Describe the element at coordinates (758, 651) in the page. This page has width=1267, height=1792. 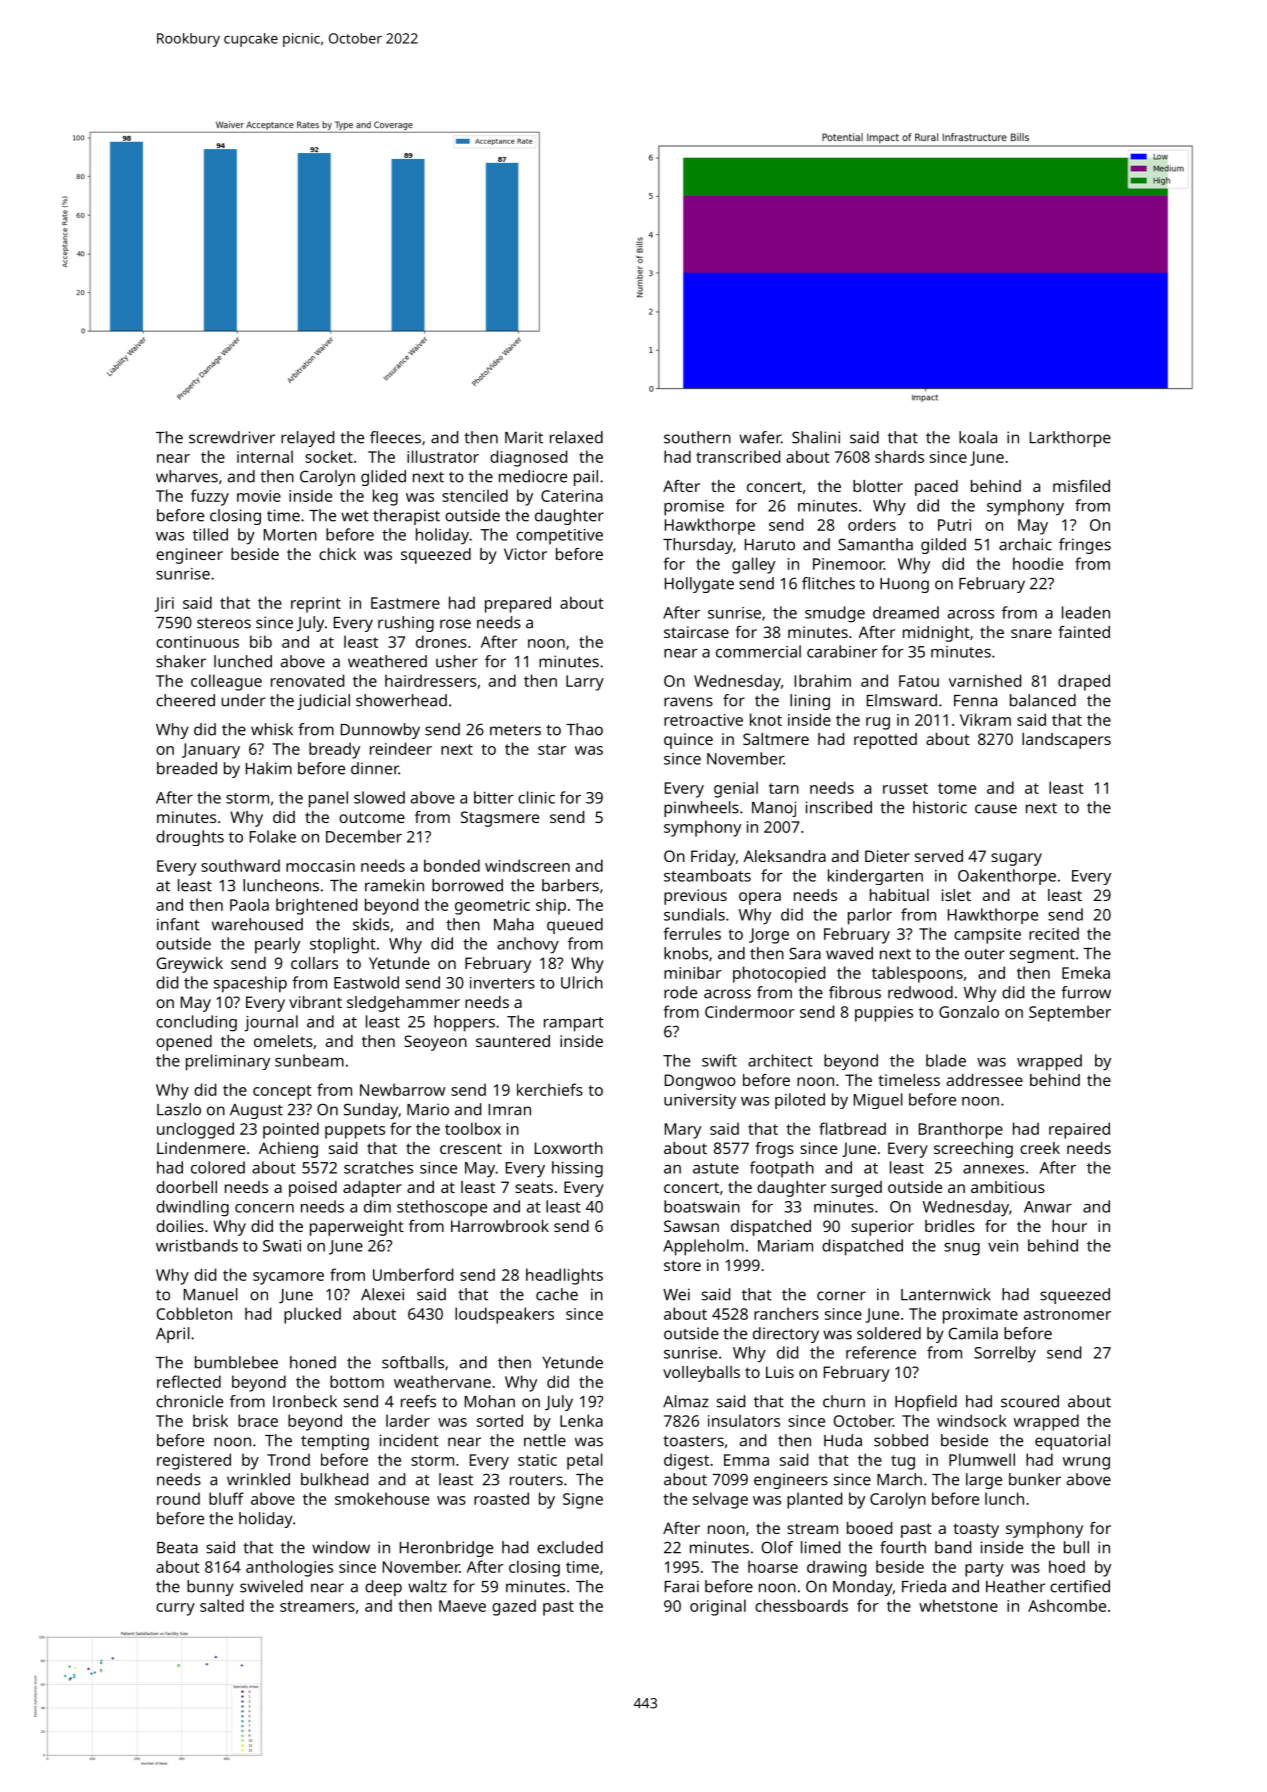
I see `commercial` at that location.
